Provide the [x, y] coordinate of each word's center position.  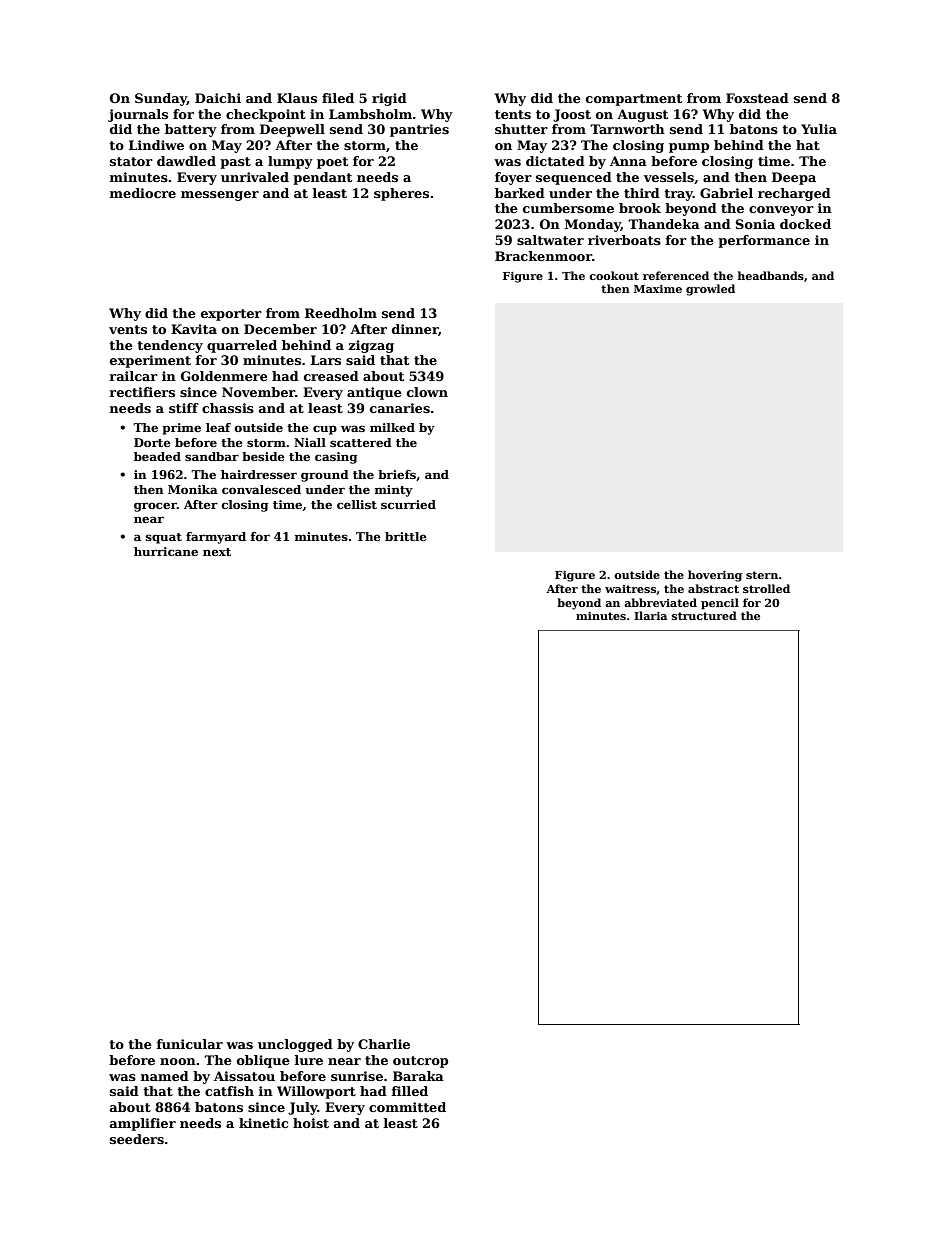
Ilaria [650, 615]
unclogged [295, 1045]
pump [689, 148]
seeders [137, 1139]
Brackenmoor [543, 256]
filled [410, 1091]
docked [805, 224]
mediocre [143, 193]
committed [407, 1107]
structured [704, 615]
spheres [401, 194]
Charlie [384, 1044]
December [280, 329]
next [217, 552]
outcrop [420, 1062]
